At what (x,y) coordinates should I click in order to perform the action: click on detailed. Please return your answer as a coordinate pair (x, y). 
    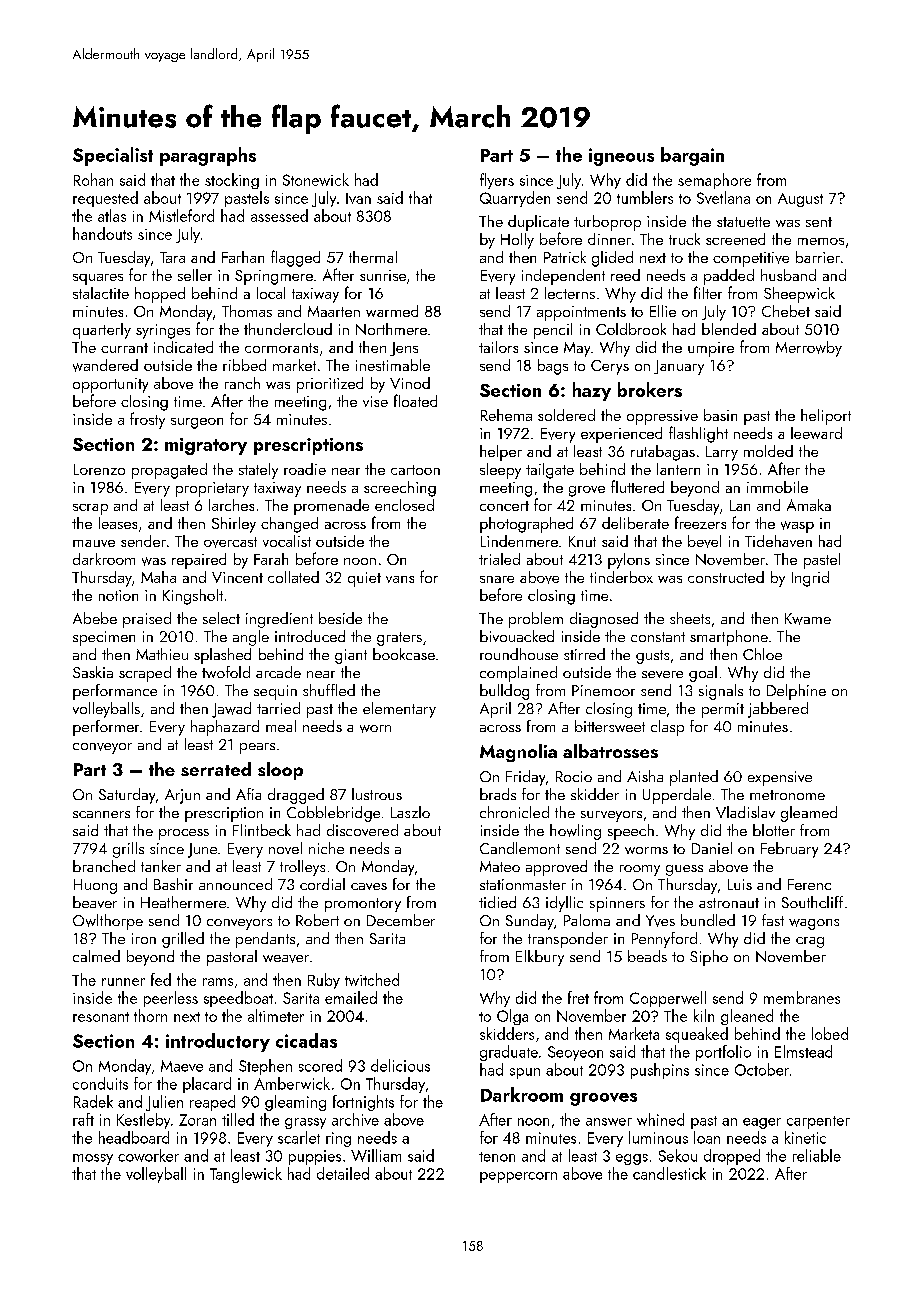
    Looking at the image, I should click on (343, 1173).
